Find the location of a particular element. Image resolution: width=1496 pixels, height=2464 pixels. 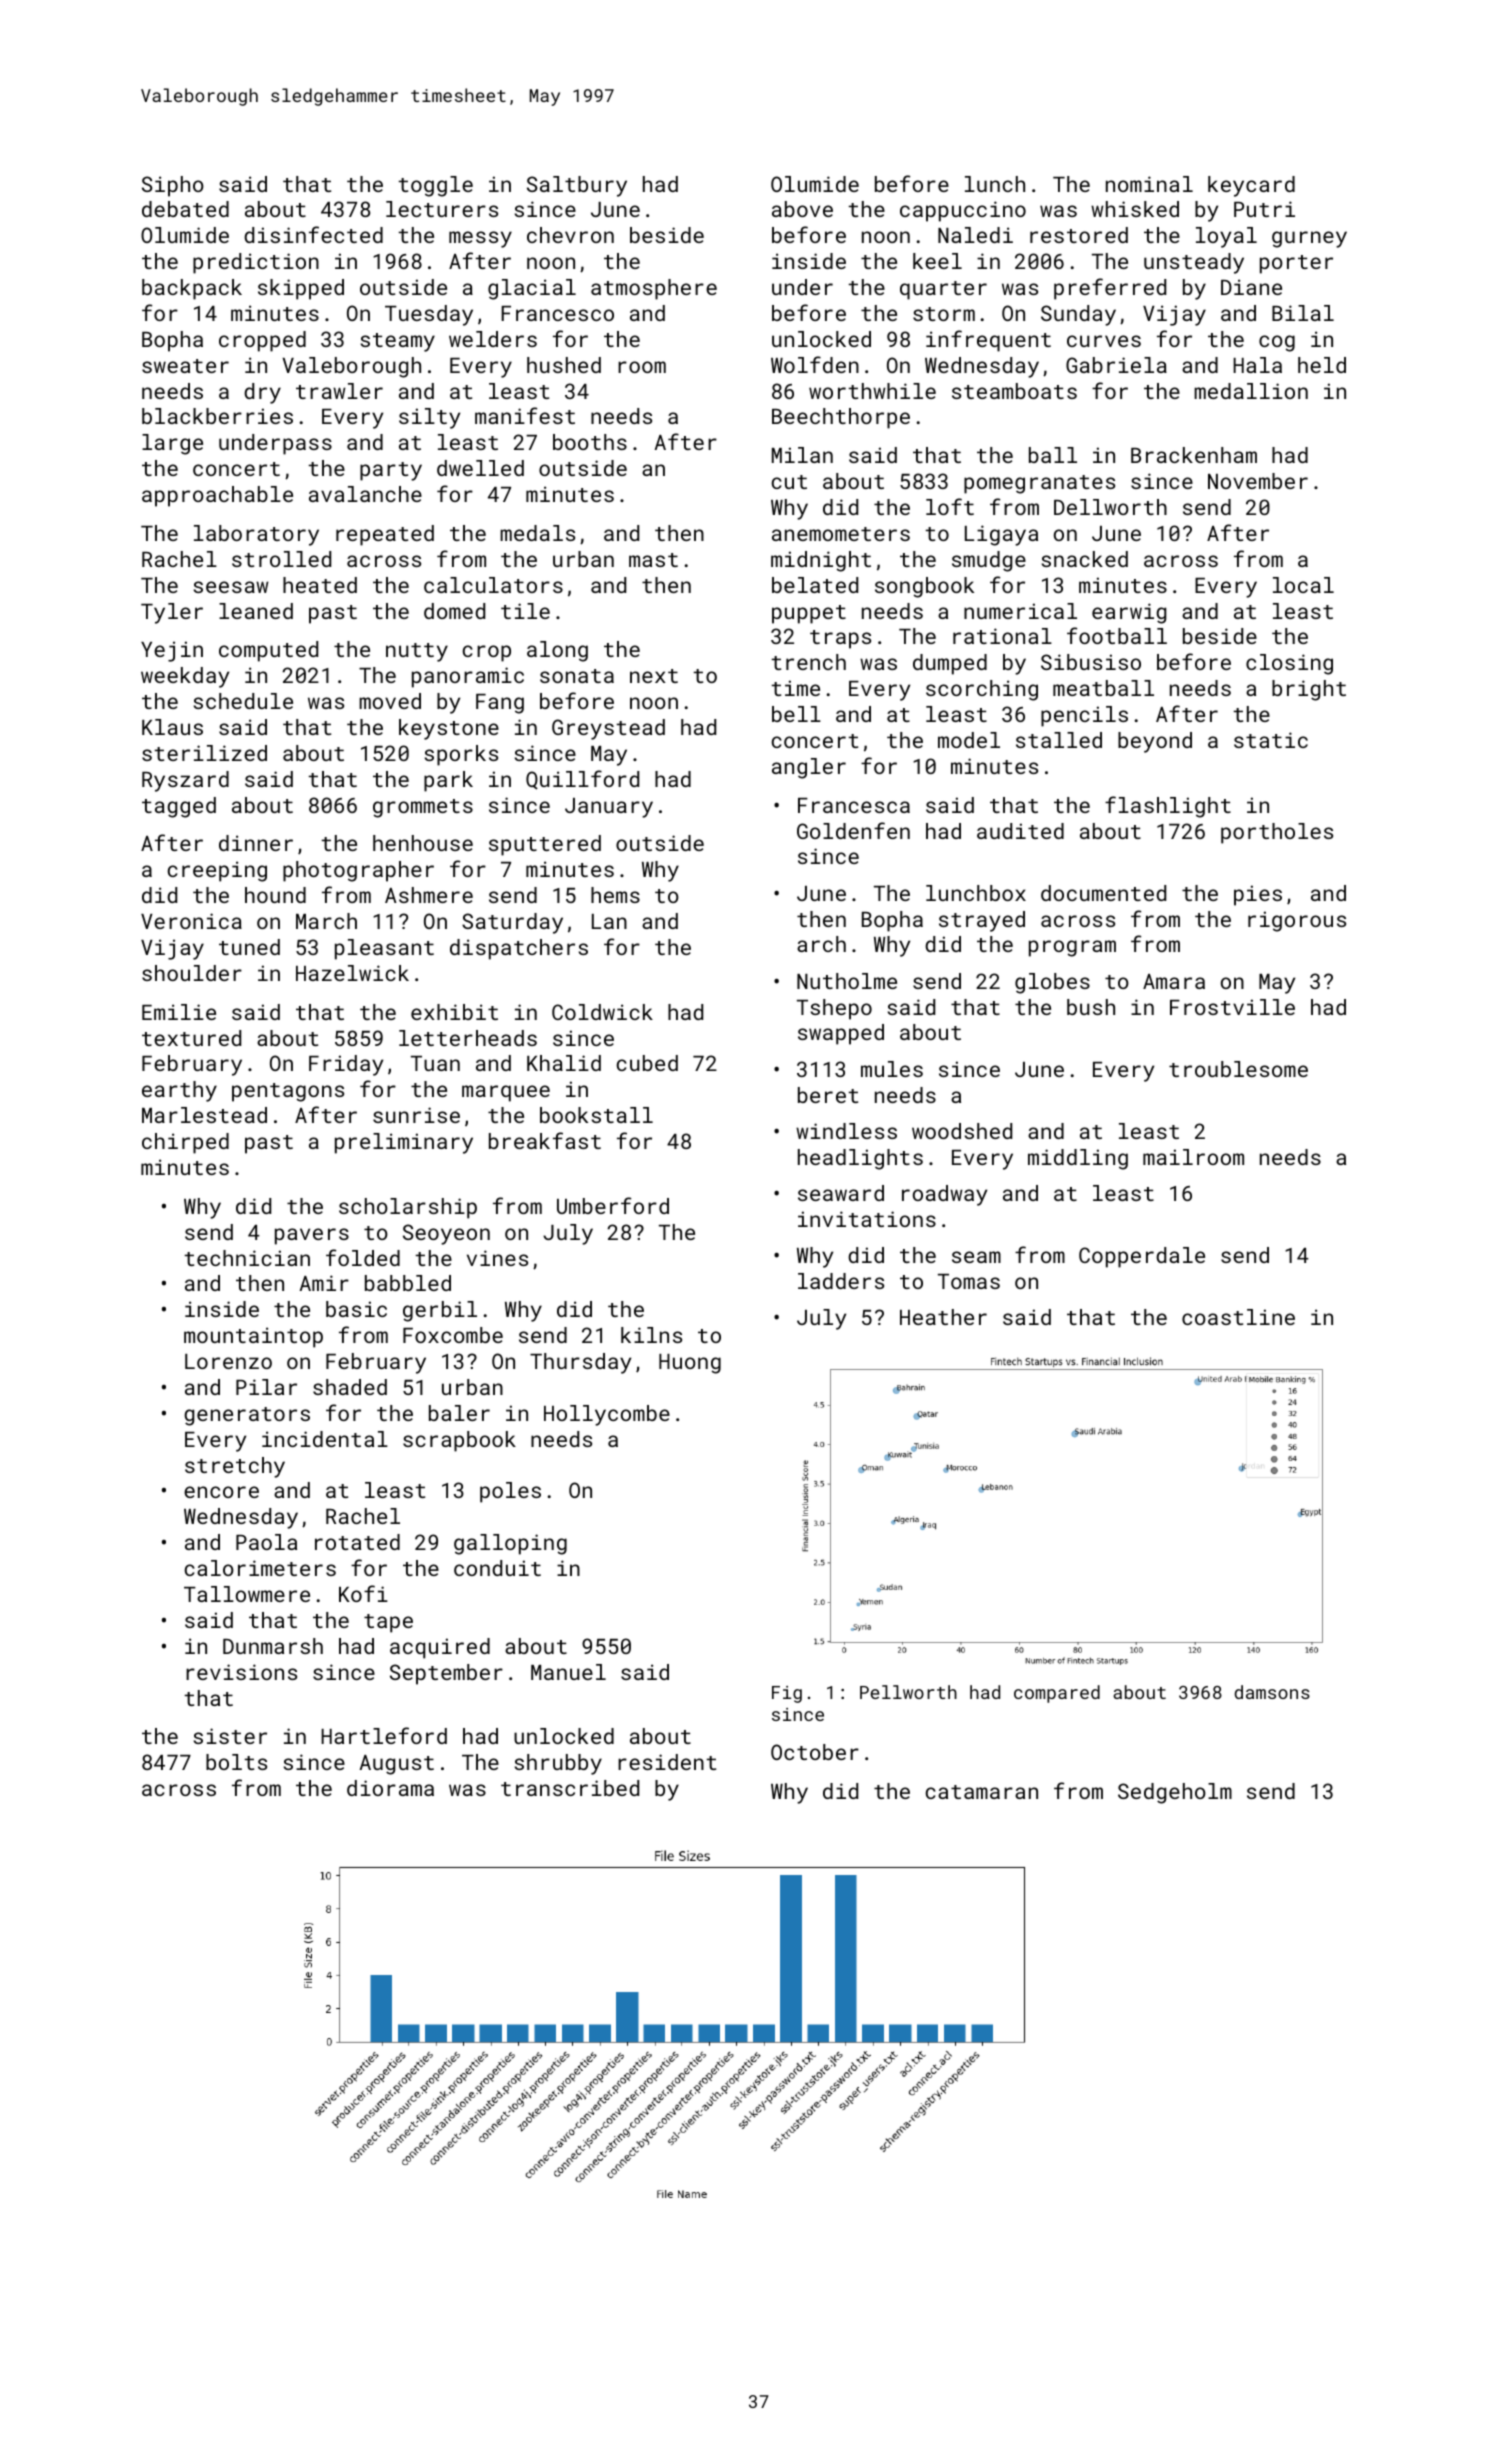

keycard is located at coordinates (1251, 186).
